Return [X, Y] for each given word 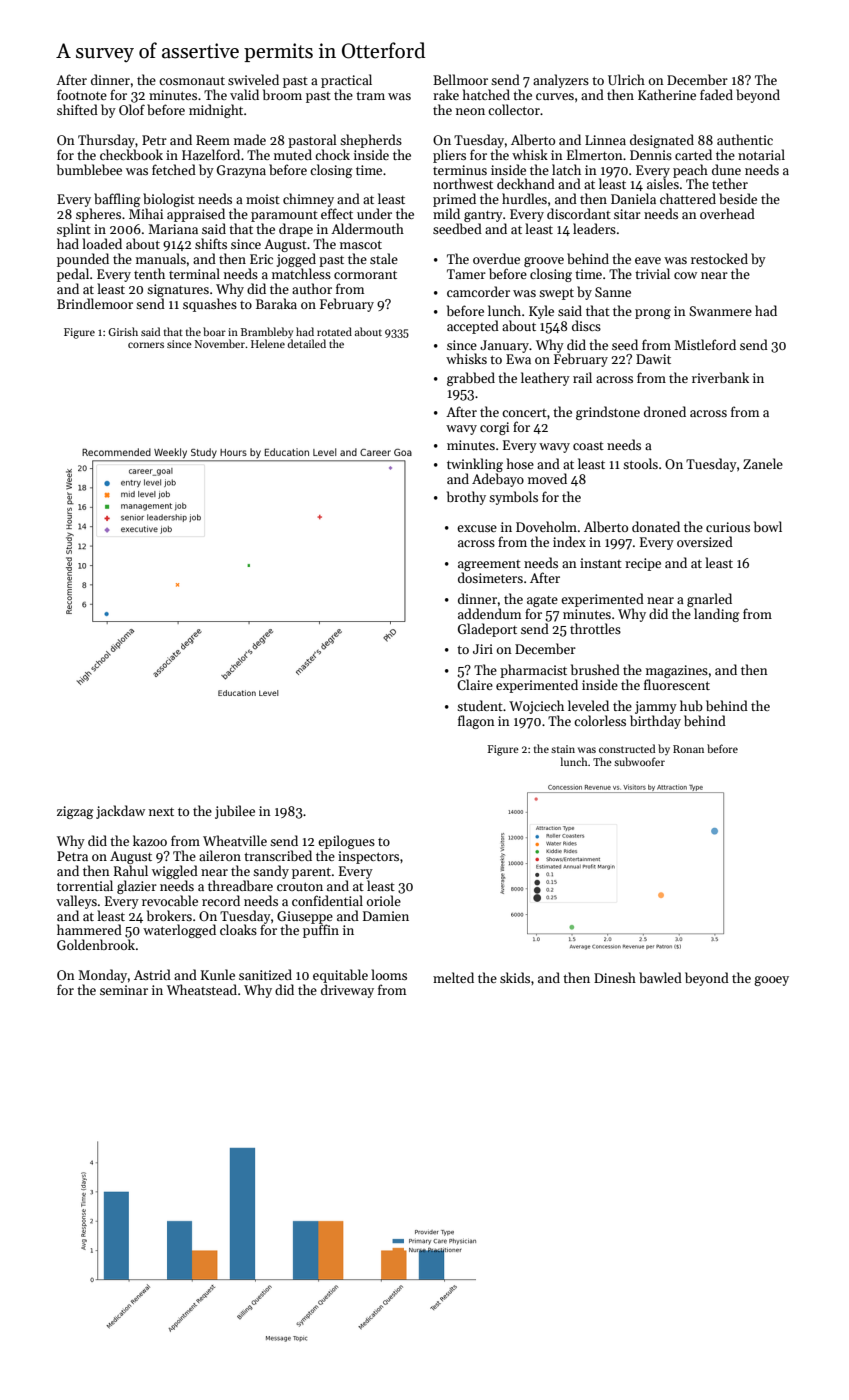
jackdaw [120, 812]
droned [665, 411]
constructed [627, 748]
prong [653, 314]
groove [544, 262]
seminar [124, 990]
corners [146, 345]
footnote [82, 94]
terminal [194, 273]
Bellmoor [460, 79]
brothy [466, 498]
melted [453, 977]
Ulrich [626, 79]
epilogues [346, 842]
